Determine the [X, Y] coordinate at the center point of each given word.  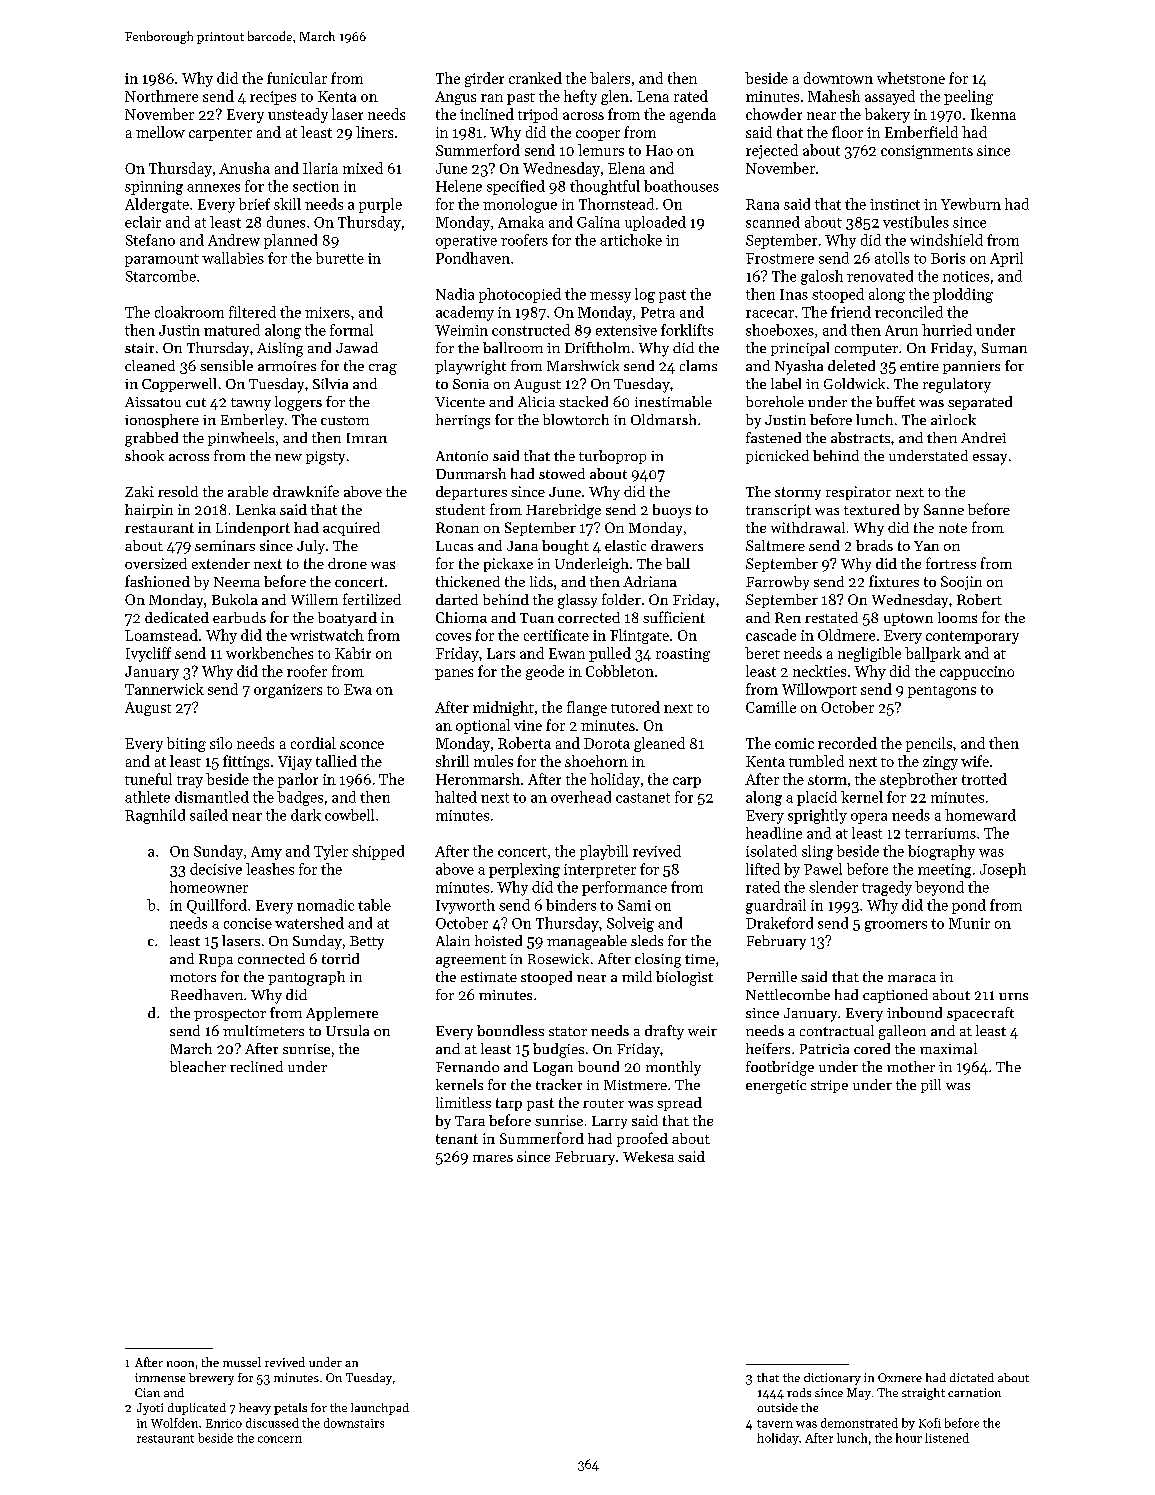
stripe [829, 1086]
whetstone [911, 78]
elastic [625, 545]
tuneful [148, 779]
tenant [457, 1139]
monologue [520, 205]
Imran [367, 438]
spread [679, 1104]
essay [990, 459]
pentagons [942, 692]
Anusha [244, 168]
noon [180, 1364]
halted [456, 797]
